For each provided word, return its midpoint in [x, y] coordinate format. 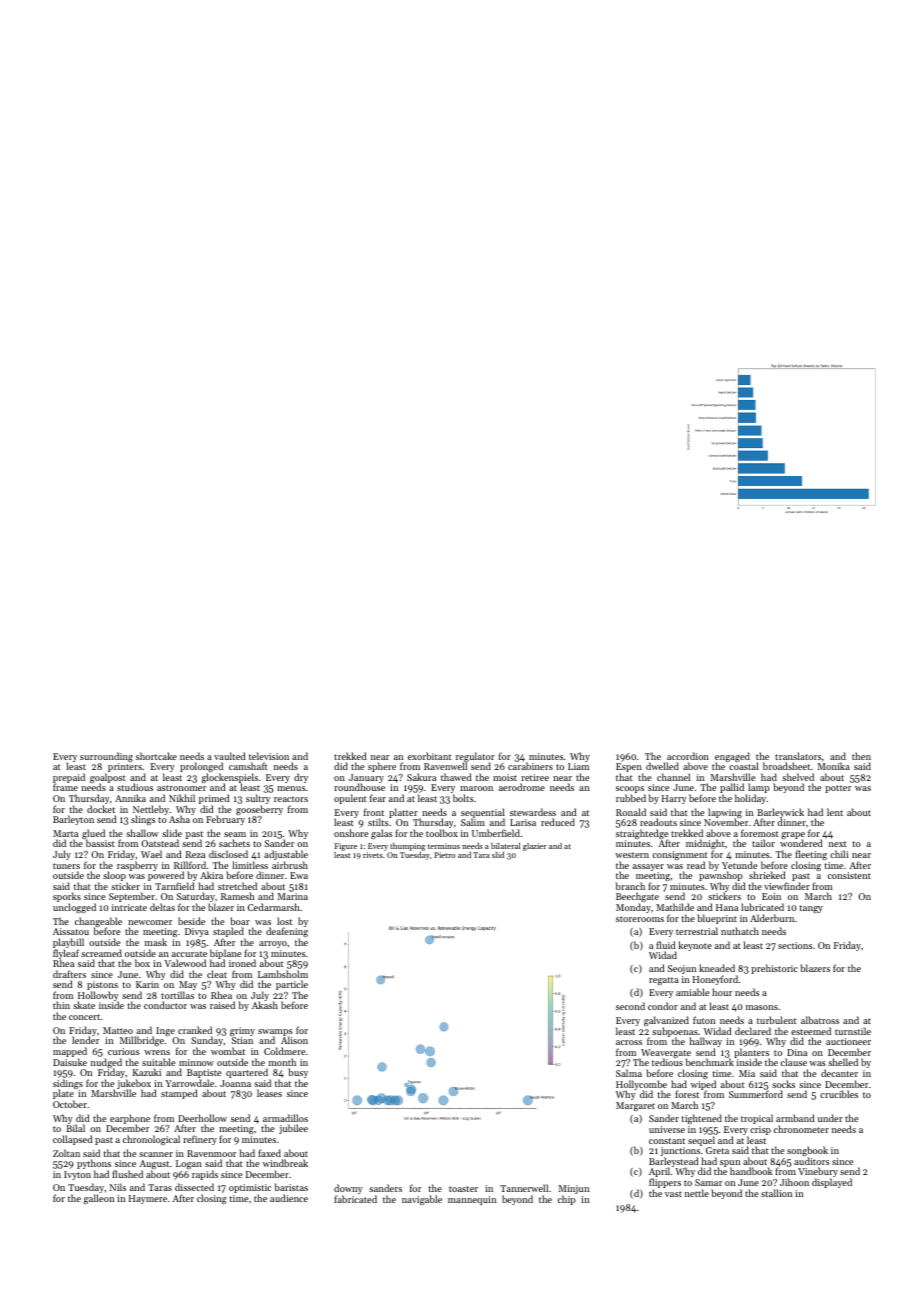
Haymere [148, 1199]
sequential [483, 813]
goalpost [108, 778]
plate [63, 1094]
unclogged [74, 908]
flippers [665, 1183]
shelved [798, 777]
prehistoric [774, 969]
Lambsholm [283, 974]
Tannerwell [524, 1188]
